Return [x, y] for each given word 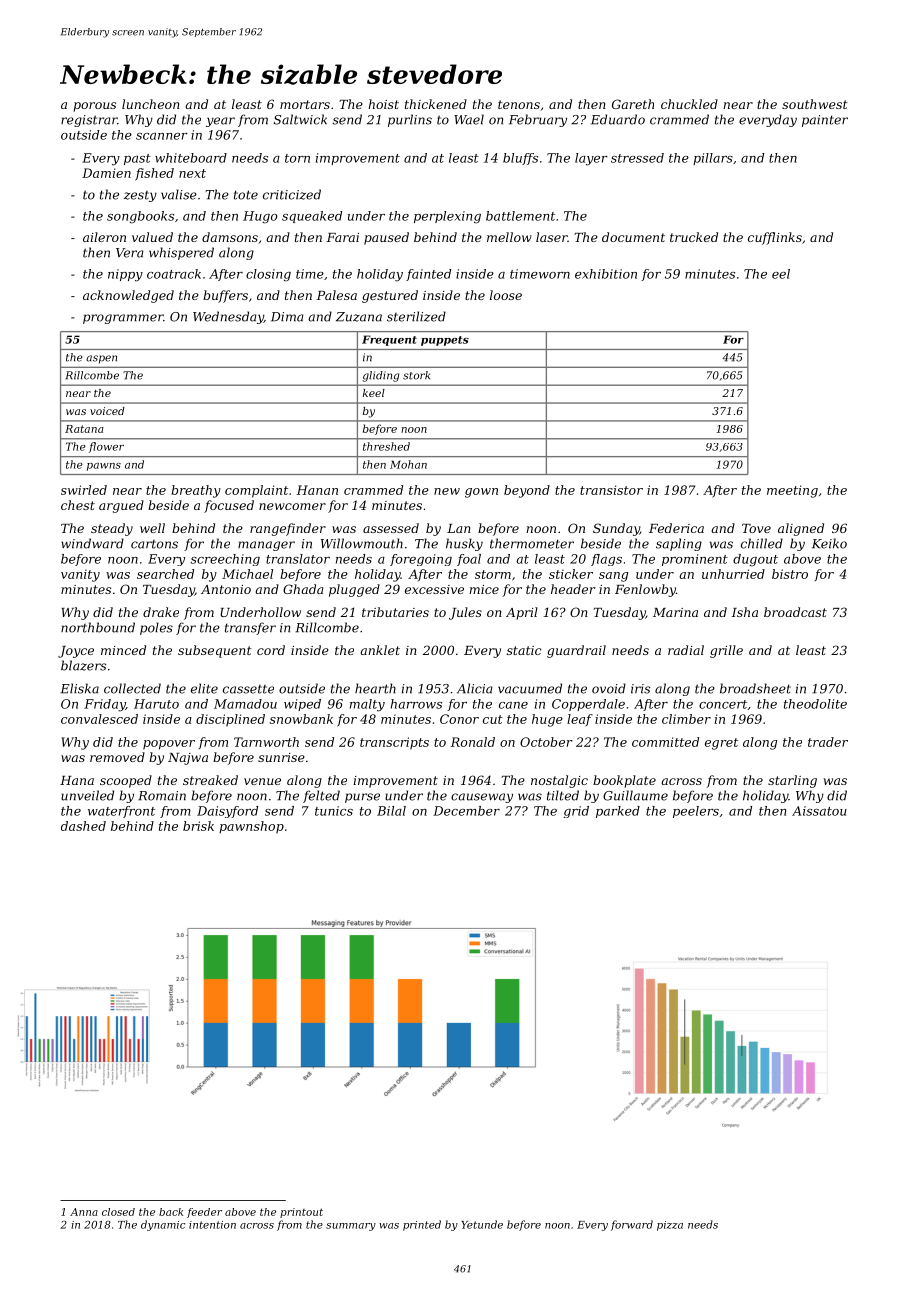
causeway [482, 798]
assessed [391, 528]
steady [112, 529]
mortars [305, 104]
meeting [792, 491]
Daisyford [227, 812]
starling [792, 781]
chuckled [689, 104]
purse [362, 798]
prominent [695, 560]
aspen [101, 359]
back [171, 1212]
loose [506, 295]
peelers [696, 812]
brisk [198, 826]
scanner [162, 136]
